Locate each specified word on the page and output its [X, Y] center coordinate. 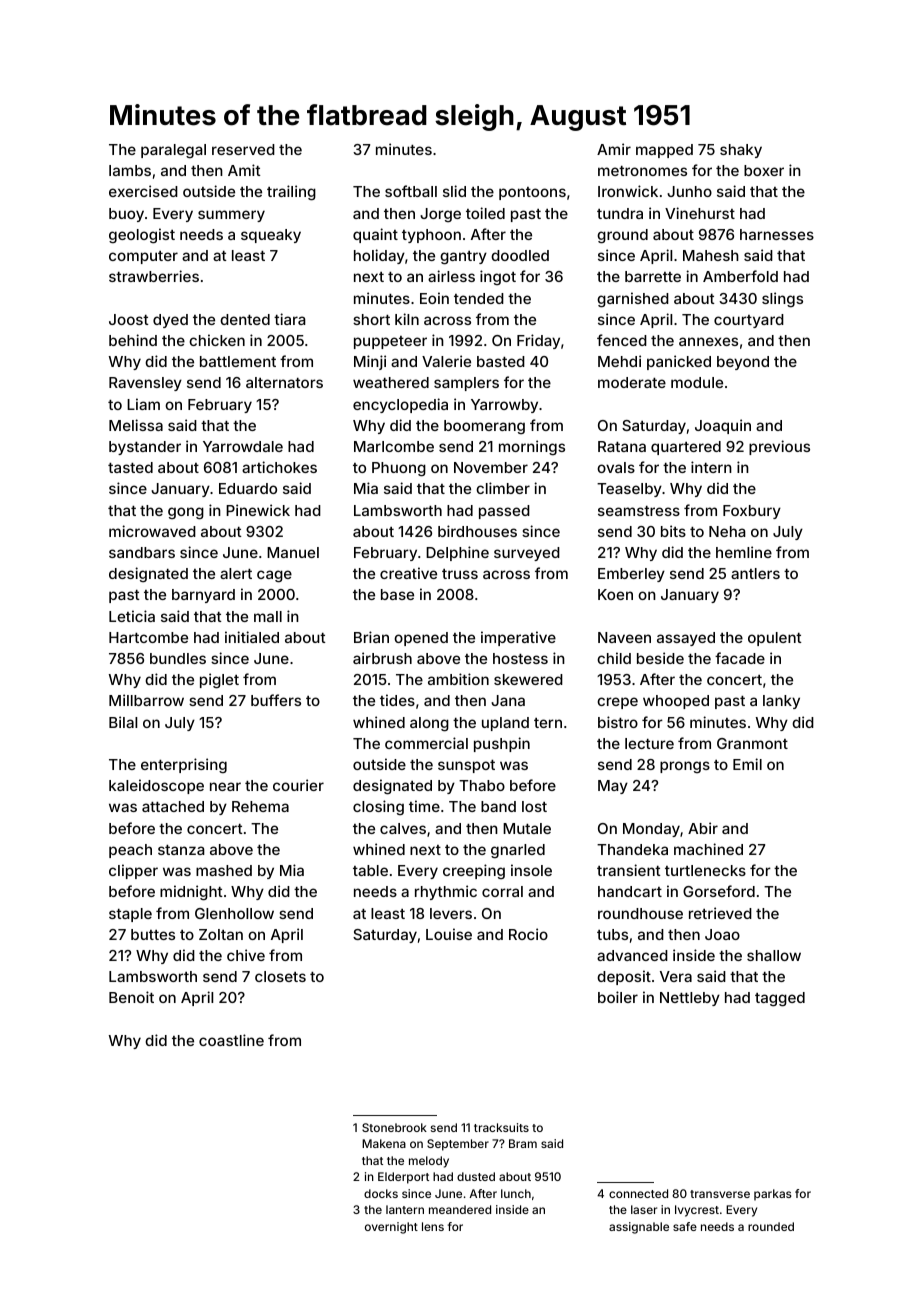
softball [411, 191]
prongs [685, 767]
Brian [371, 637]
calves [403, 828]
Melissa [136, 425]
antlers [755, 573]
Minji [370, 362]
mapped [664, 151]
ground [622, 236]
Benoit [131, 997]
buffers [276, 700]
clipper [133, 871]
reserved [243, 149]
